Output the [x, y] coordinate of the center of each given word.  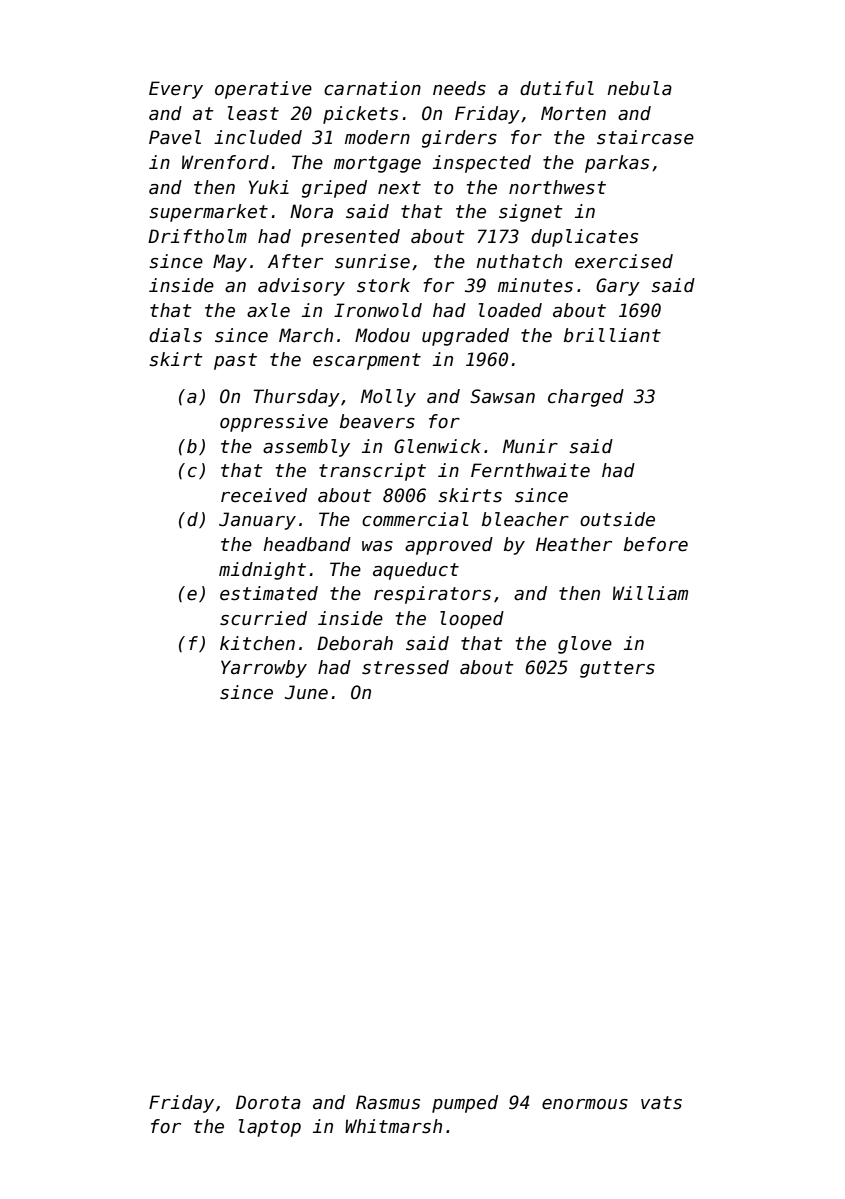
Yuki [269, 187]
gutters [617, 669]
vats [661, 1103]
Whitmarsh [393, 1126]
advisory [301, 287]
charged [586, 398]
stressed [405, 667]
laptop [270, 1128]
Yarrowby [264, 669]
